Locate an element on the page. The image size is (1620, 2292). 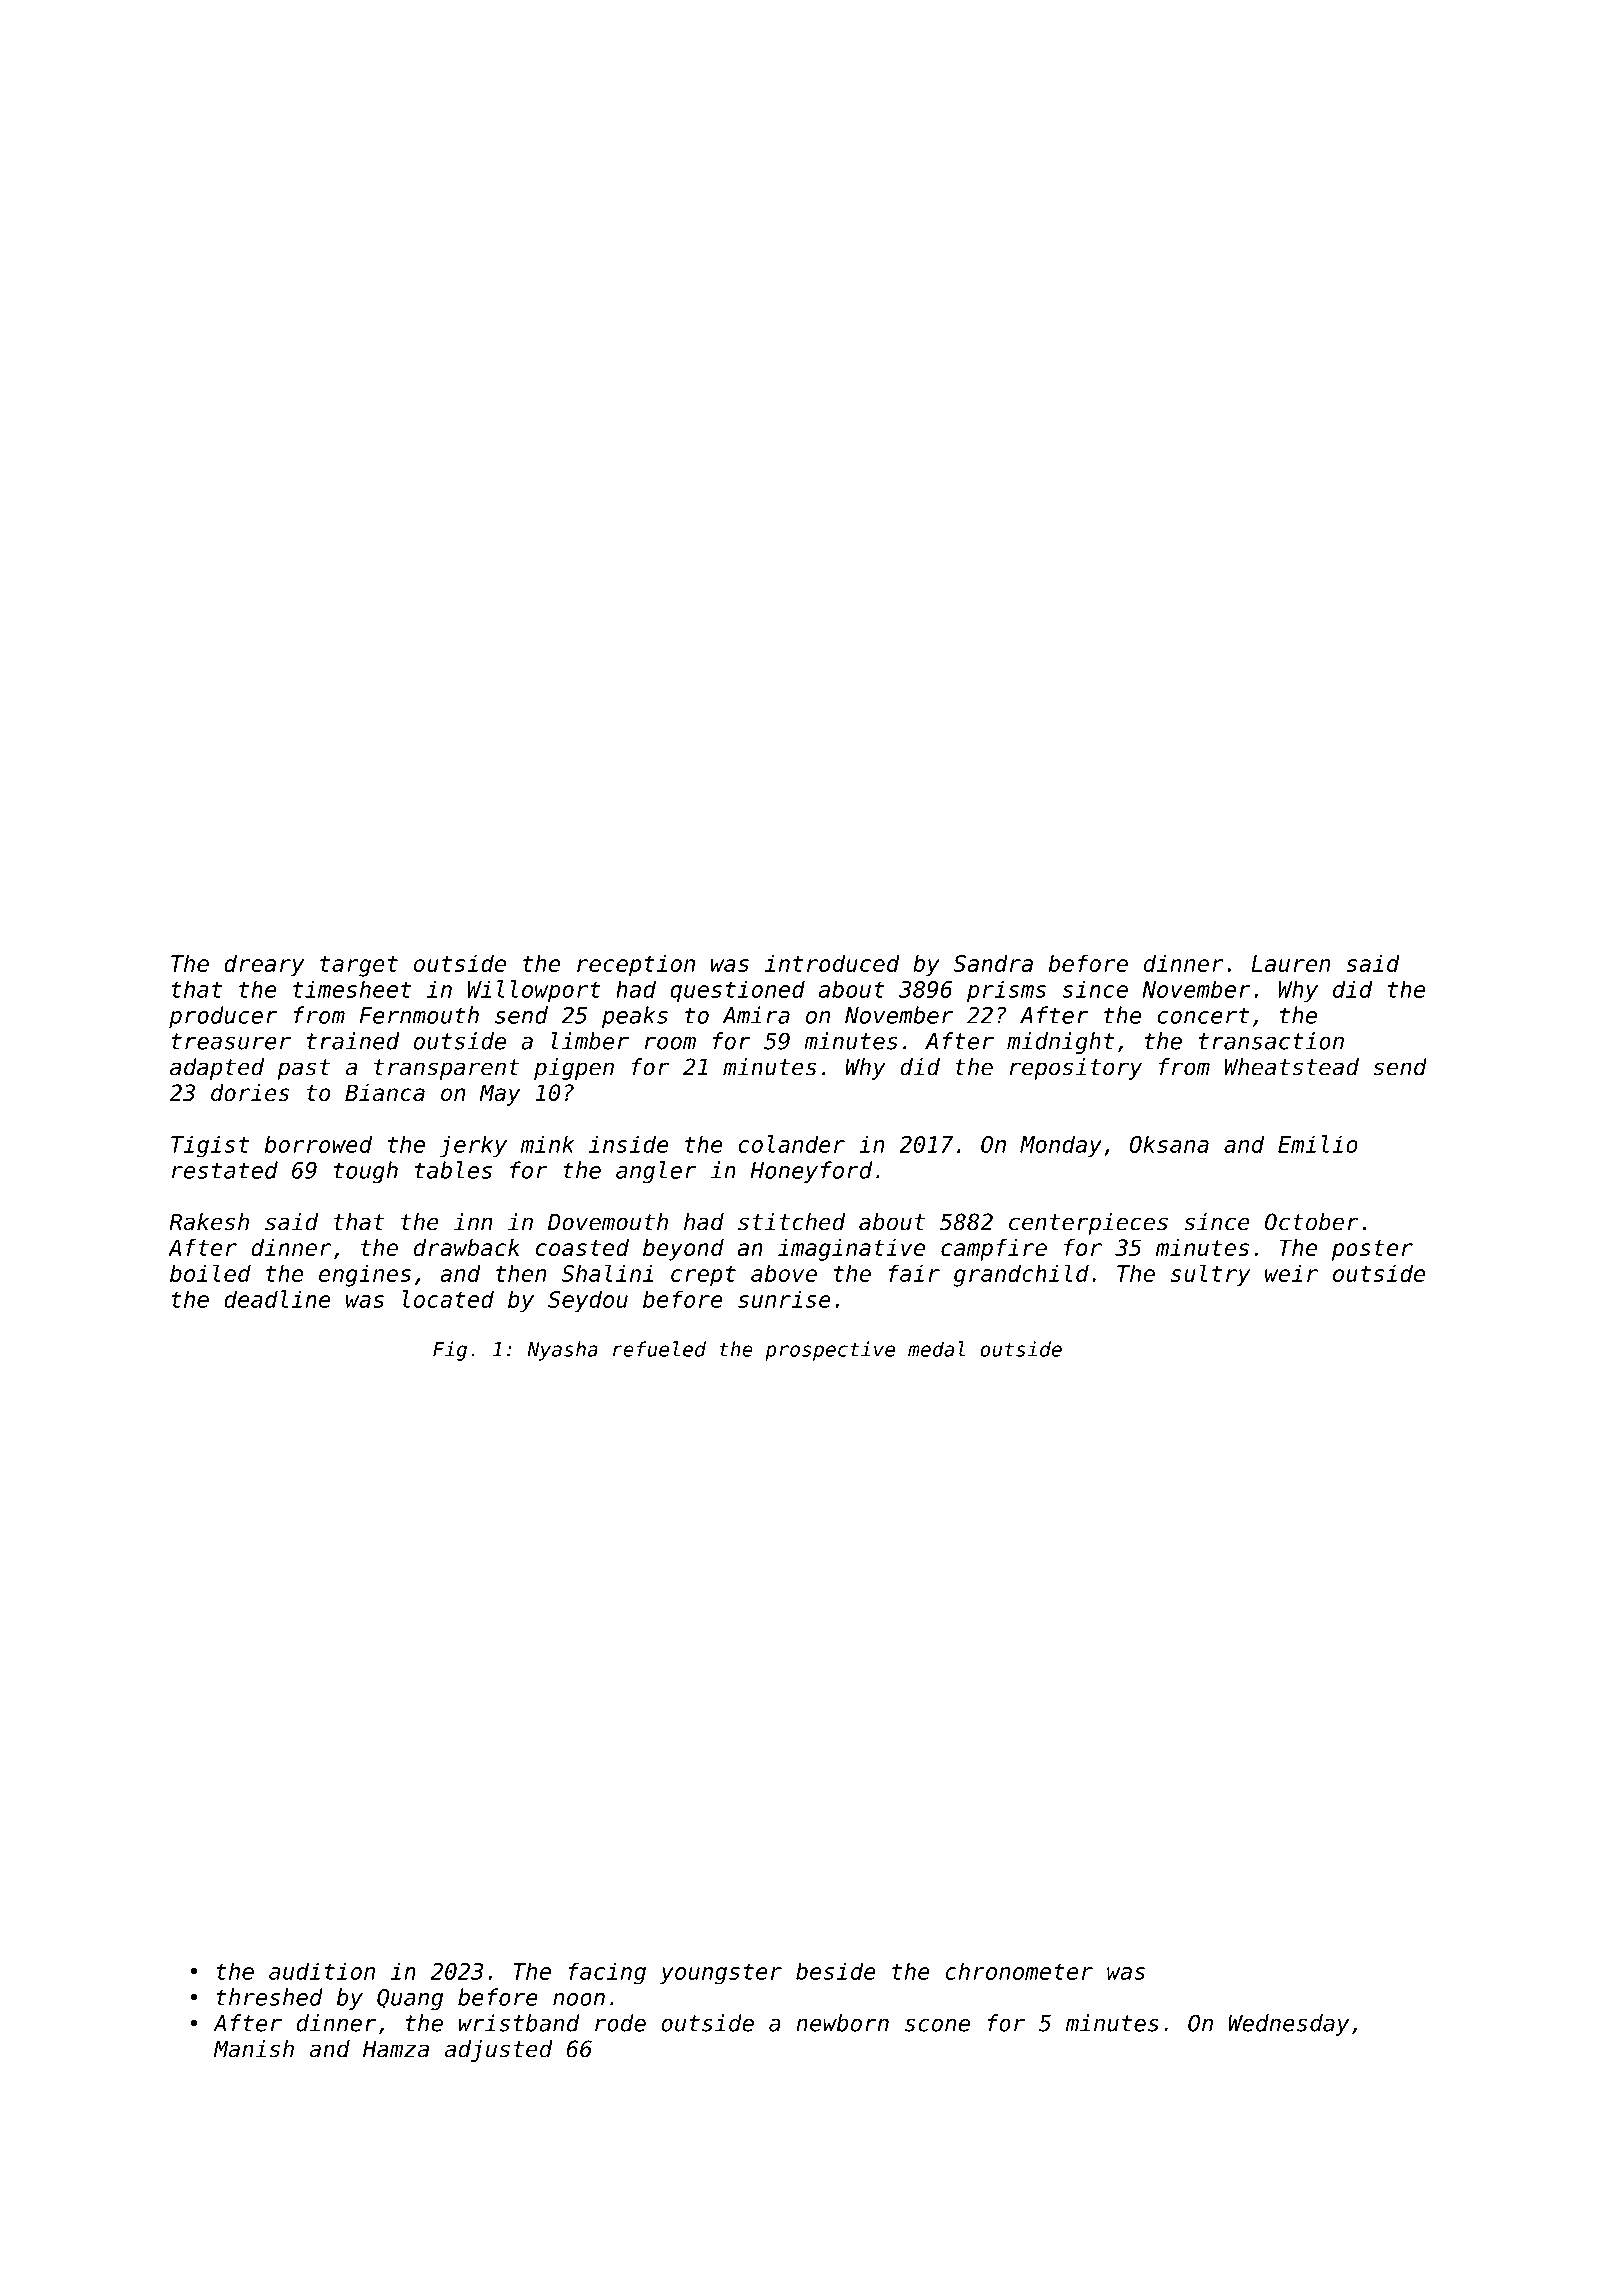
dreary is located at coordinates (264, 965).
